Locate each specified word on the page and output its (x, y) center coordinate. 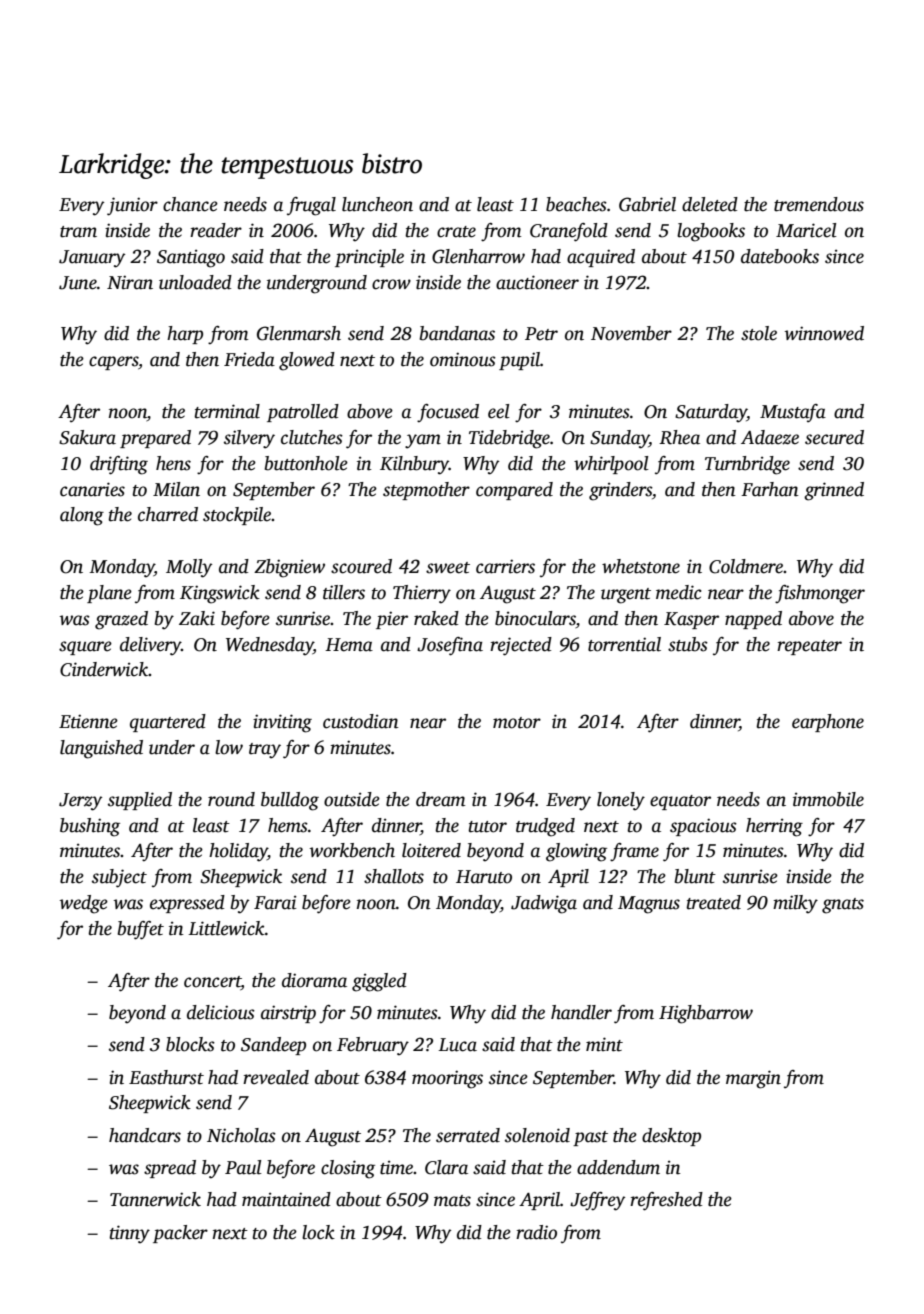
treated (713, 902)
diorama (314, 980)
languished (101, 749)
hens (173, 463)
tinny (129, 1234)
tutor (487, 827)
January (92, 259)
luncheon (377, 204)
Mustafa (793, 413)
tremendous (819, 204)
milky (795, 904)
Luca (457, 1045)
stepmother (426, 491)
